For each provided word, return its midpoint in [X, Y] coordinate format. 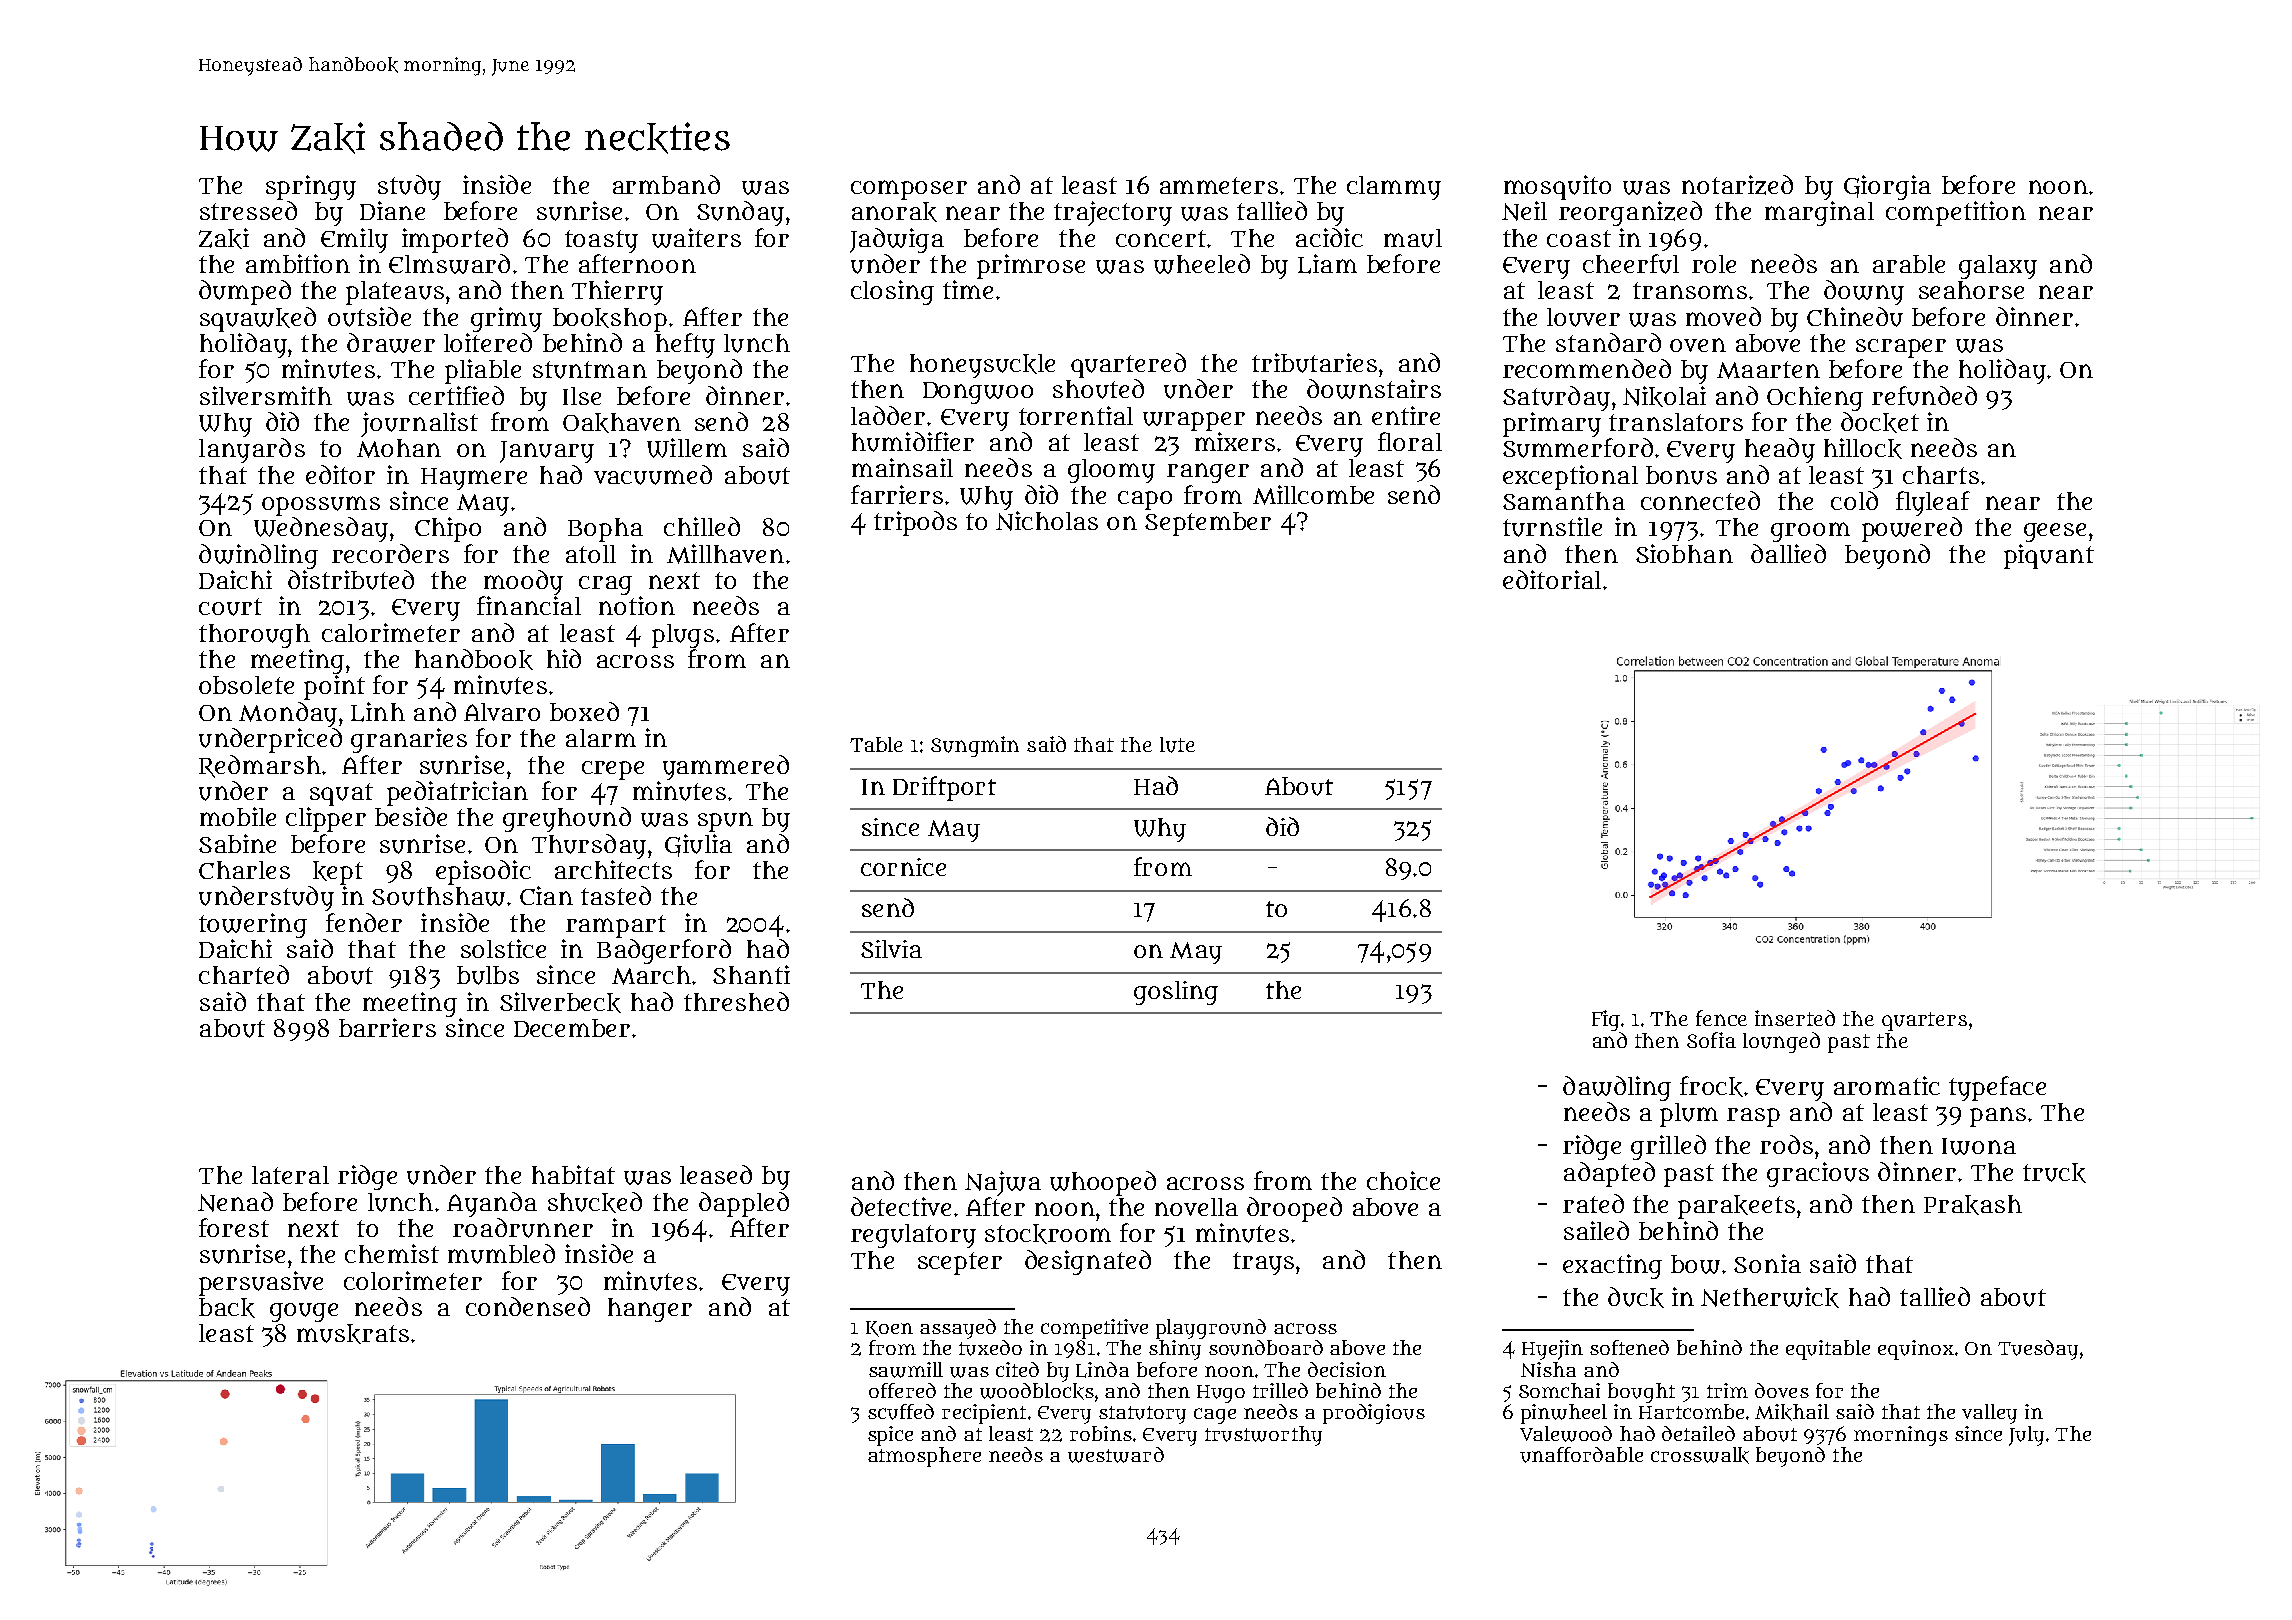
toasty [601, 241]
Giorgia [1887, 187]
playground [1211, 1329]
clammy [1394, 188]
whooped [1103, 1183]
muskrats [353, 1334]
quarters [1924, 1021]
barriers [387, 1027]
